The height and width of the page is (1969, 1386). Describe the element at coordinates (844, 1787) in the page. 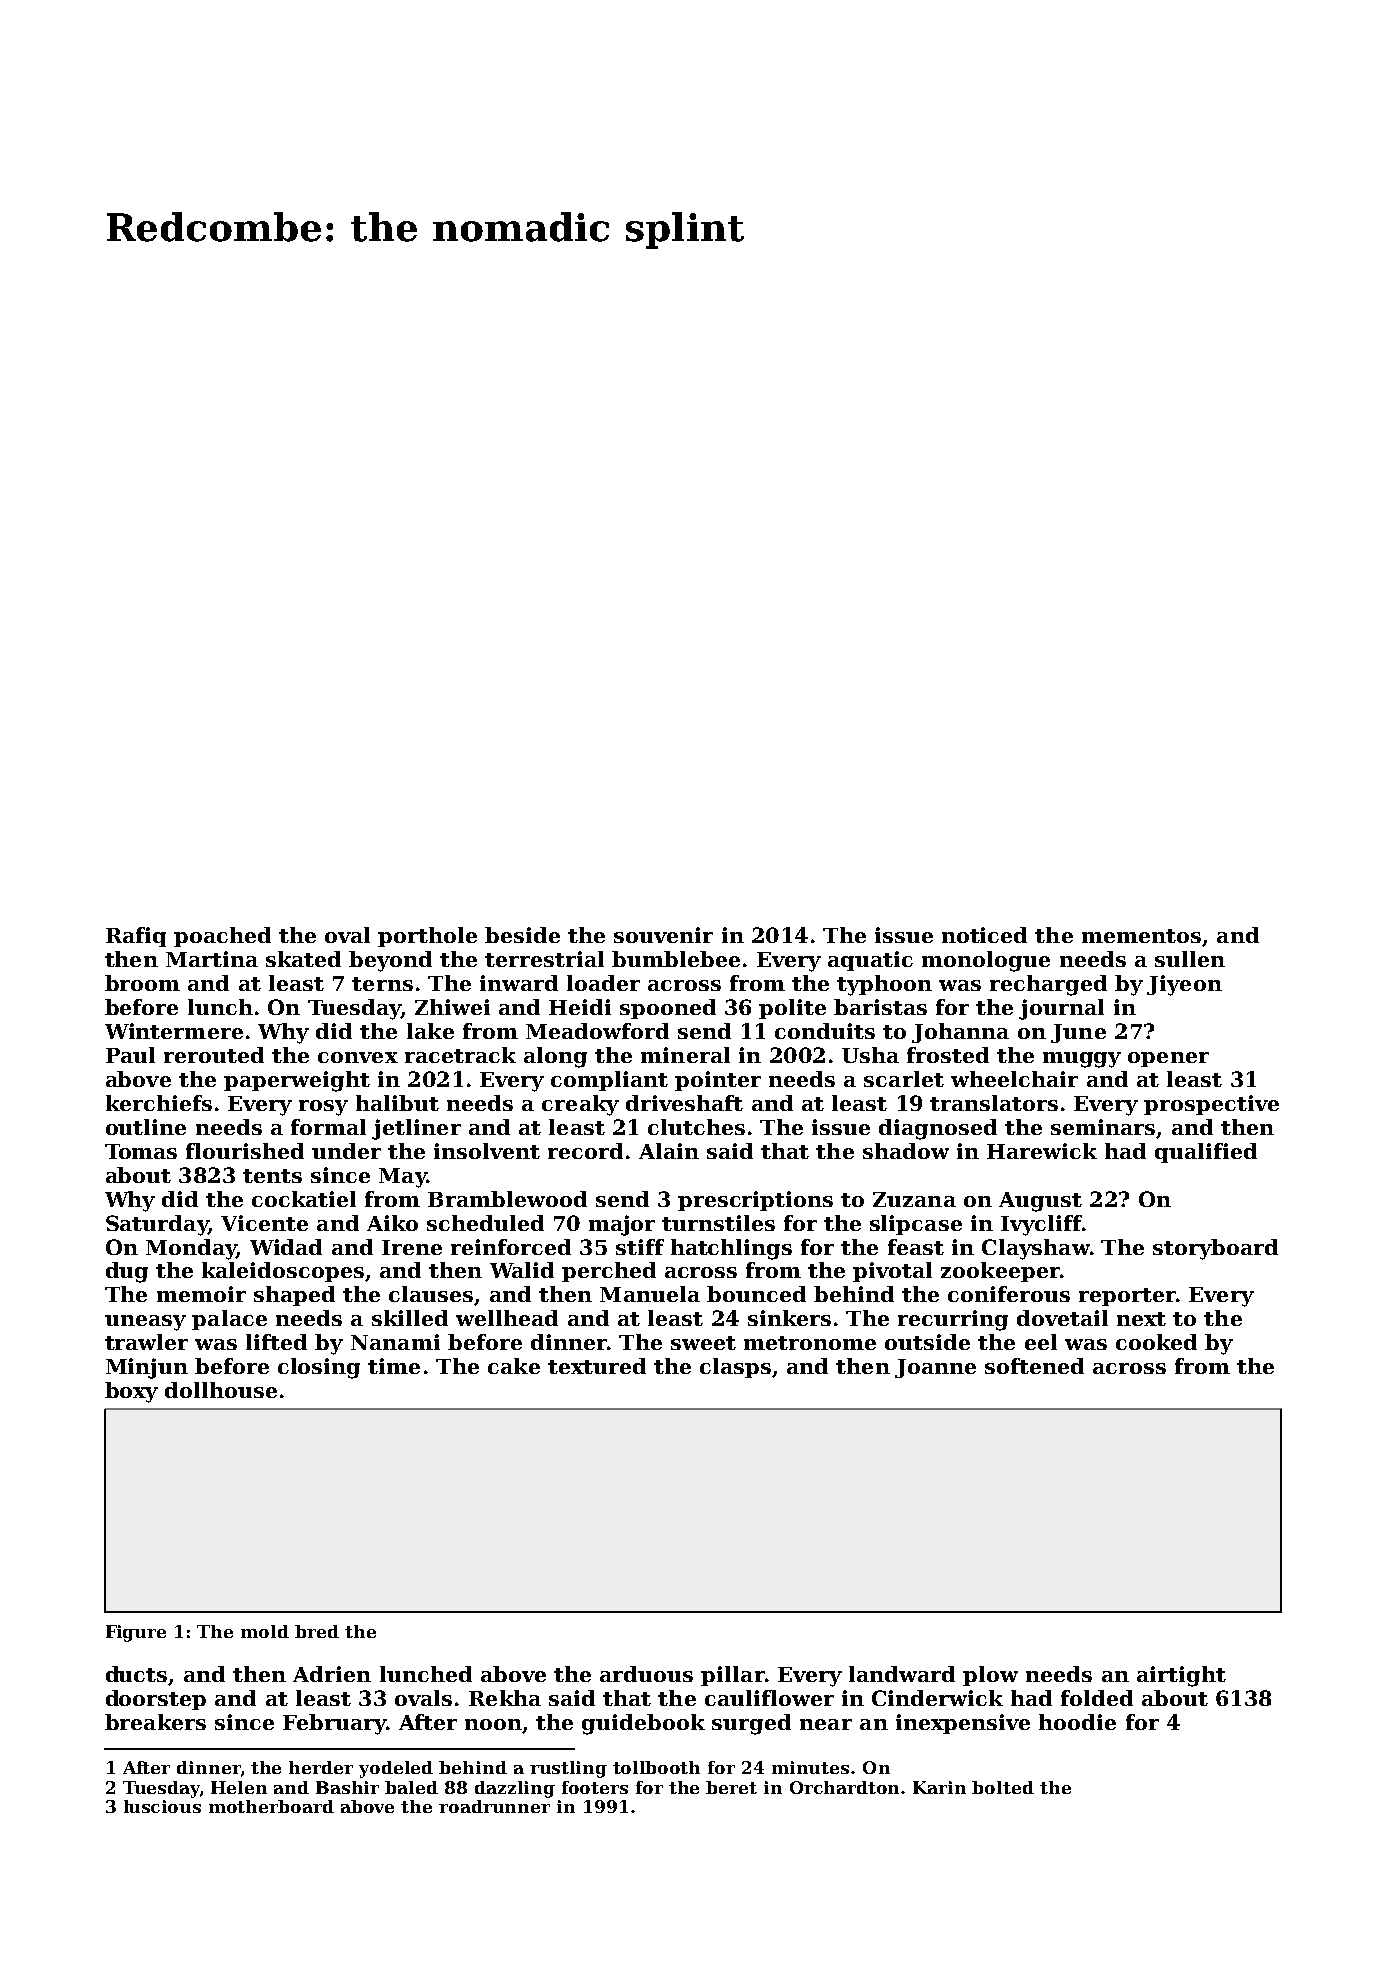

I see `Orchardton` at that location.
